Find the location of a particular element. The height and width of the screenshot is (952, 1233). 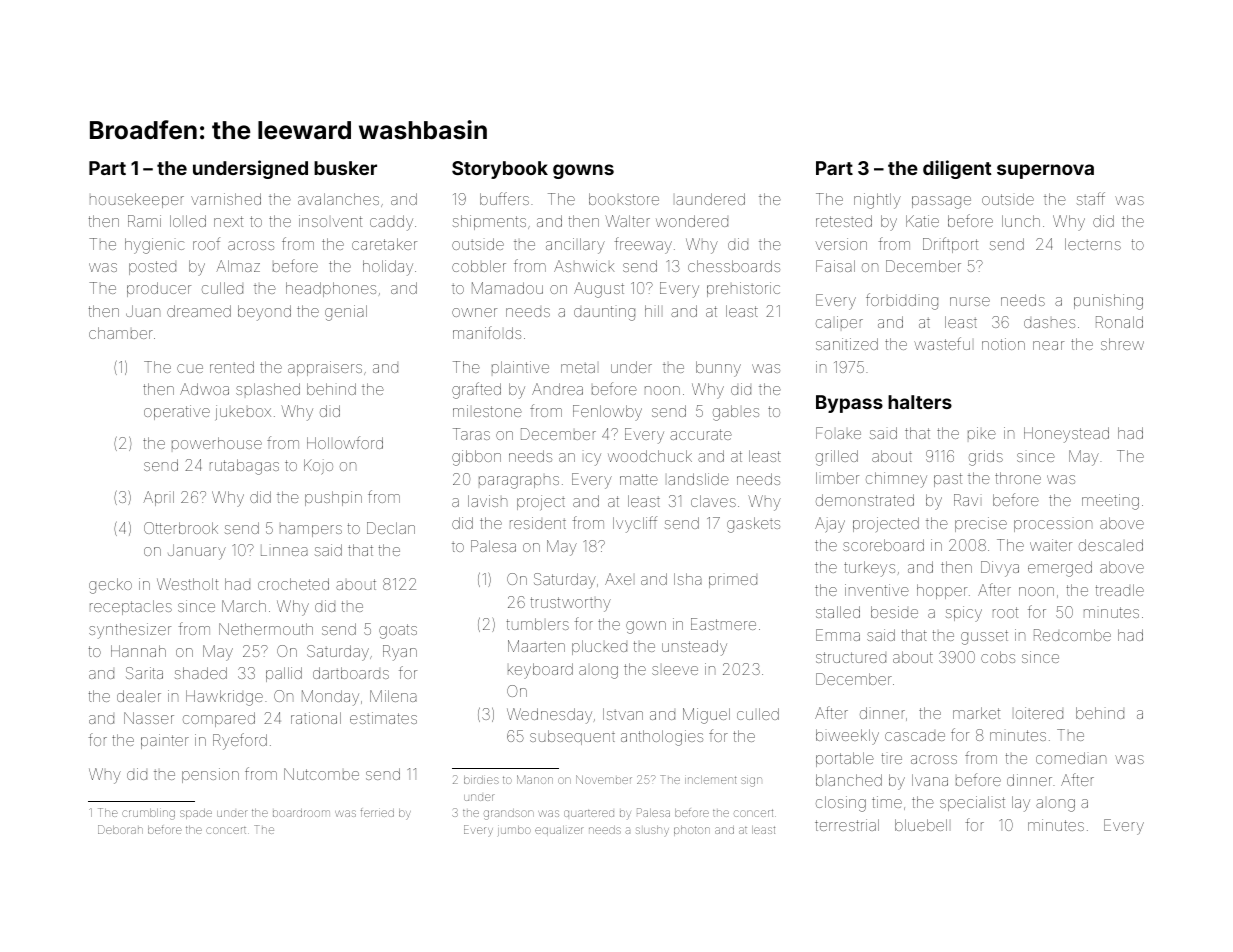

diligent is located at coordinates (957, 169).
